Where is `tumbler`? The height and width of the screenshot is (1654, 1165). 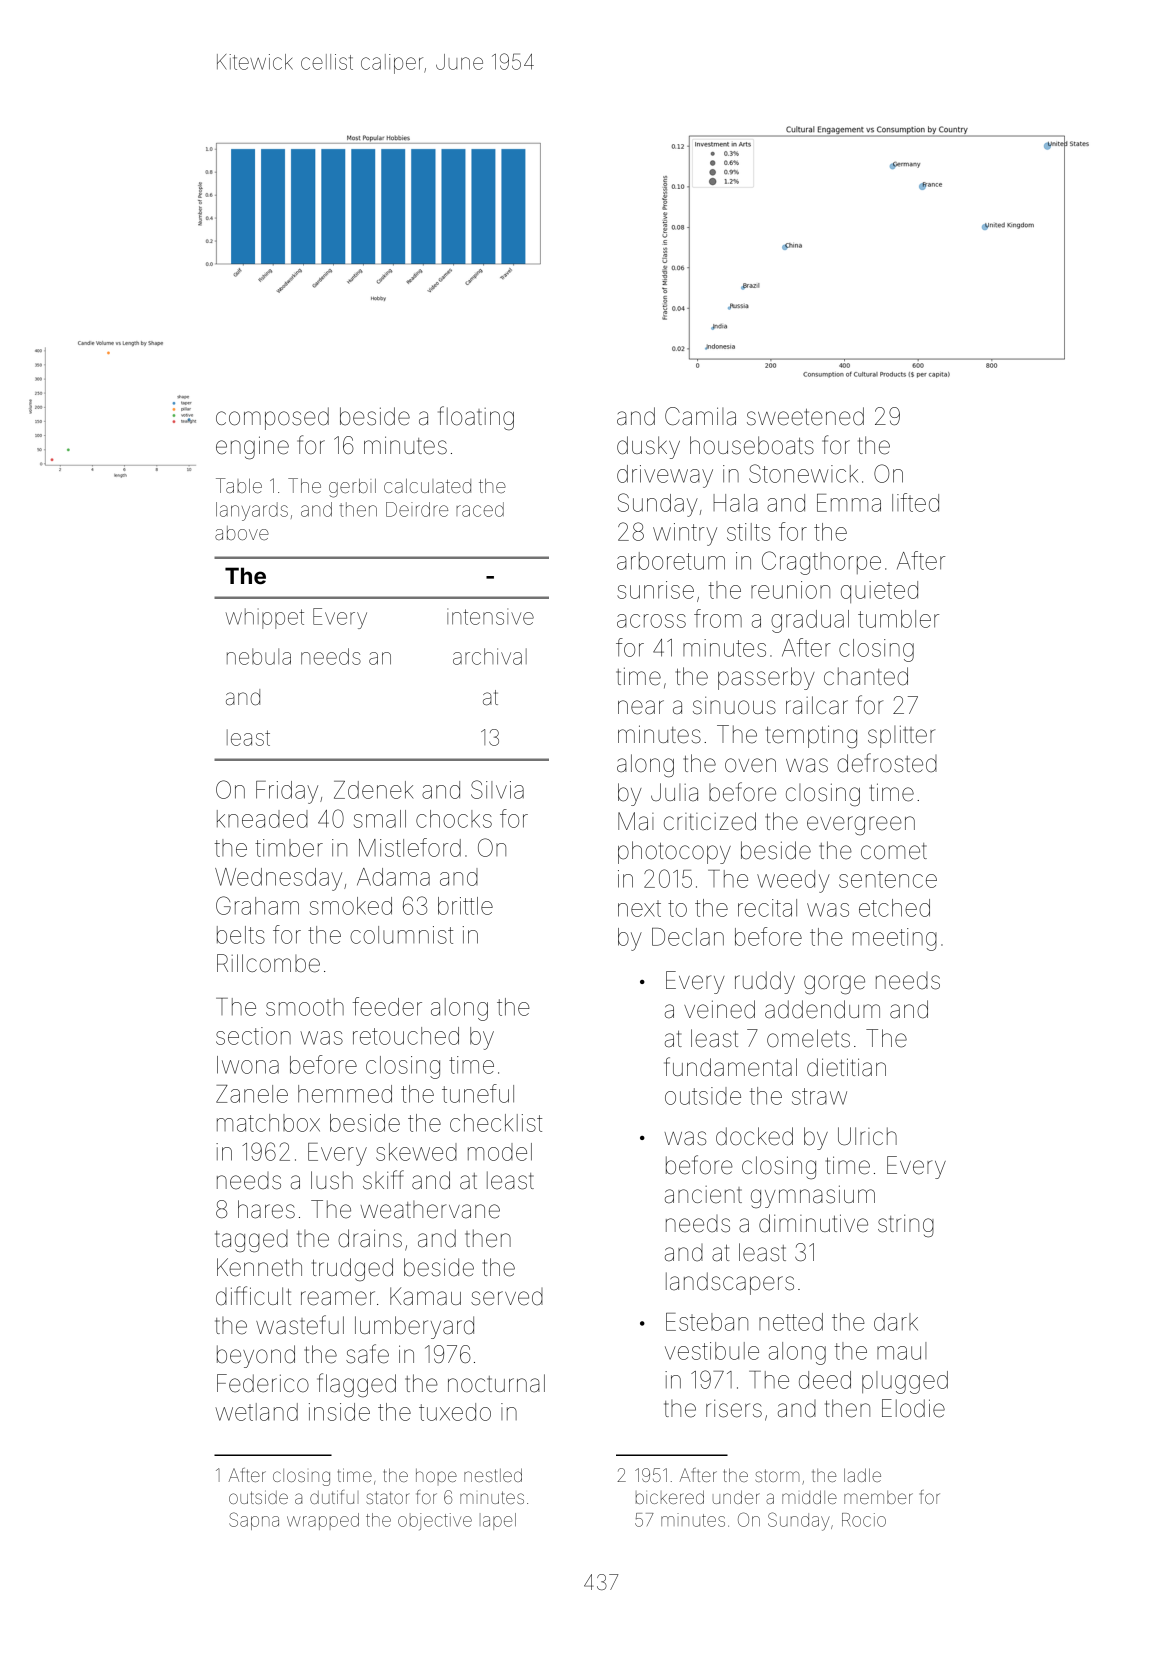
tumbler is located at coordinates (898, 619).
